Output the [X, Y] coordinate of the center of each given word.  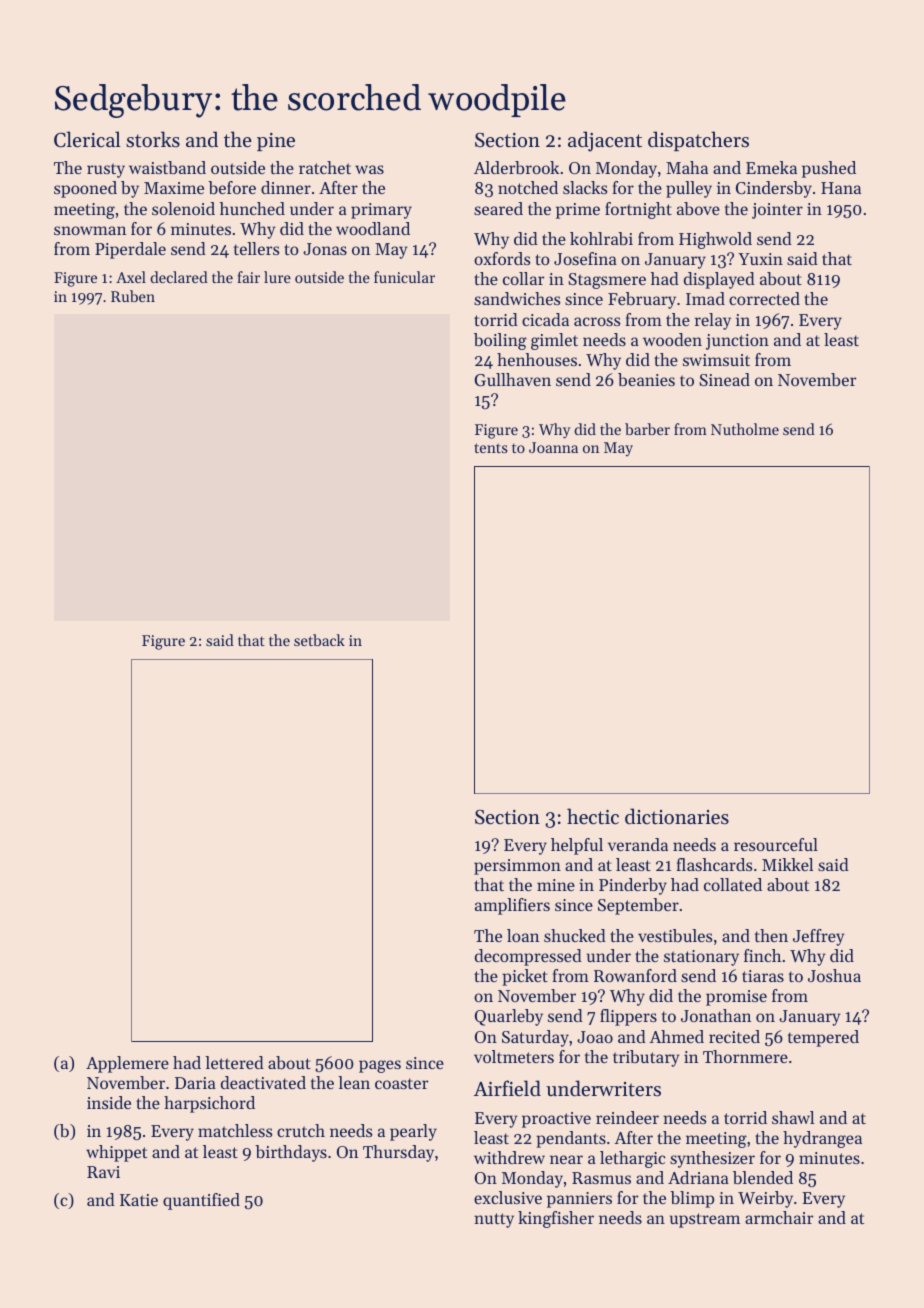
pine [276, 142]
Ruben [133, 296]
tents [491, 448]
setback [319, 640]
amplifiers [512, 906]
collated [733, 884]
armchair [779, 1217]
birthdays [291, 1153]
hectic [593, 816]
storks [153, 139]
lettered [234, 1062]
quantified [201, 1201]
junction [737, 342]
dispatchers [698, 141]
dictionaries [677, 816]
